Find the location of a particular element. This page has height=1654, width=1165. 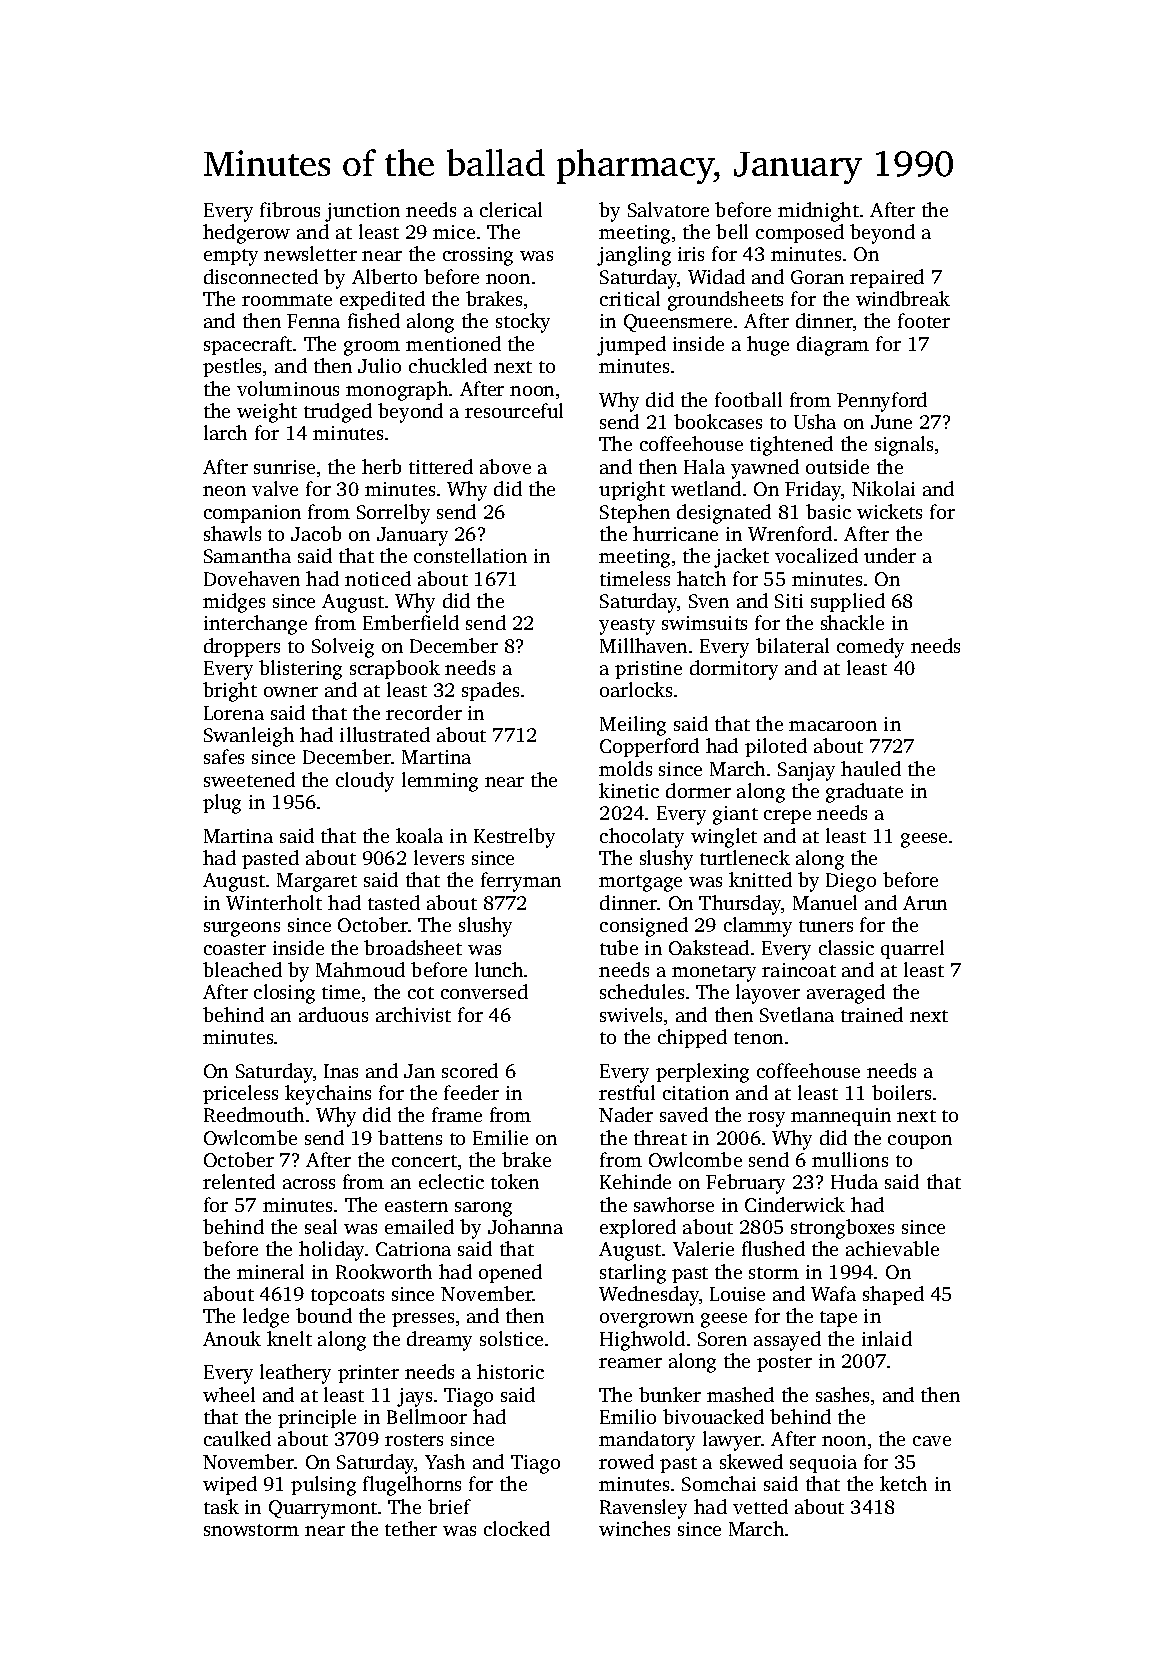

hurricane is located at coordinates (675, 533).
